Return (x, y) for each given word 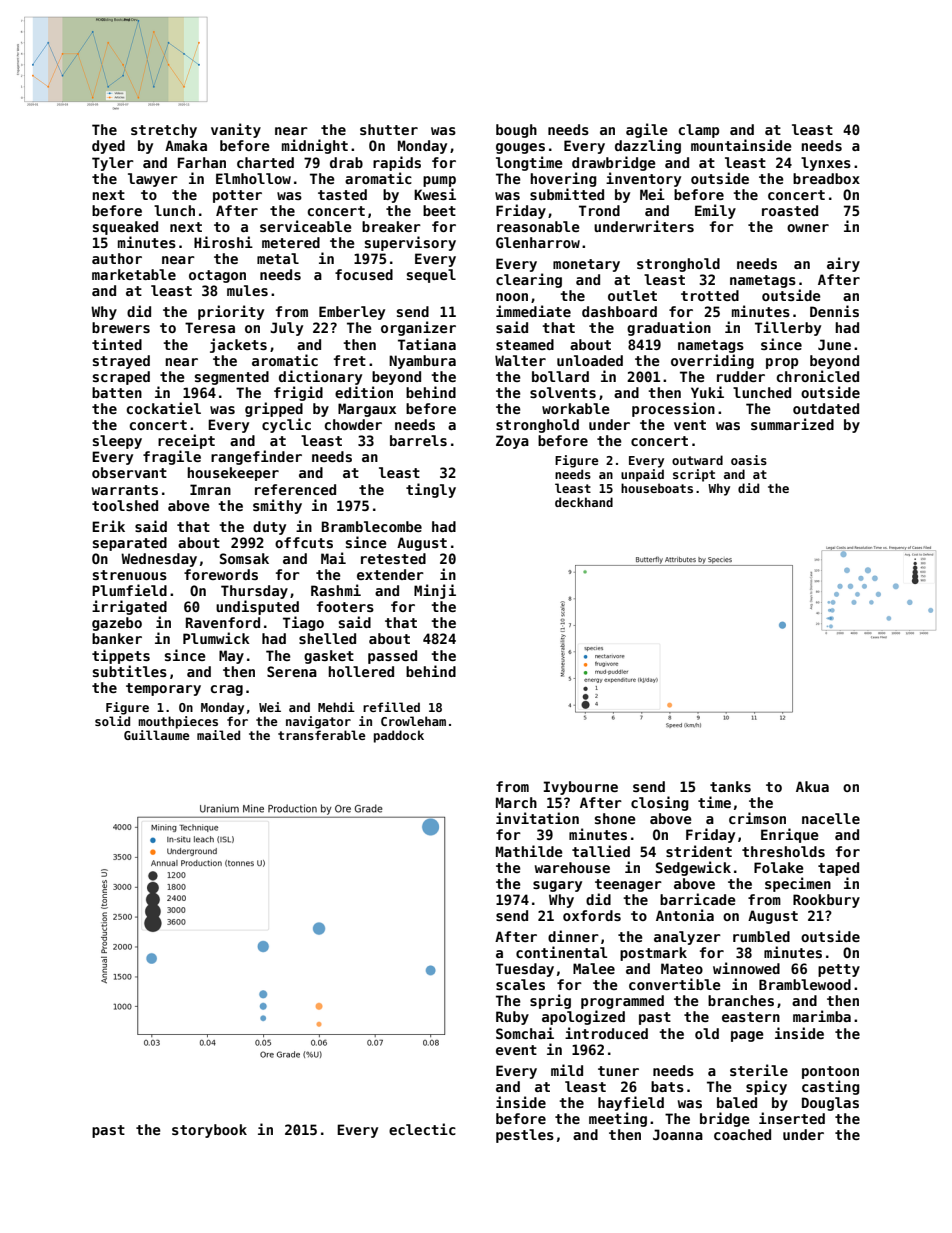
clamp (698, 131)
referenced (295, 489)
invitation (537, 818)
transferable (322, 735)
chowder (353, 424)
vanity (236, 130)
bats (667, 1086)
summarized (792, 424)
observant (129, 472)
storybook (209, 1131)
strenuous (130, 575)
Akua (812, 786)
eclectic (422, 1129)
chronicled (817, 376)
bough (516, 131)
